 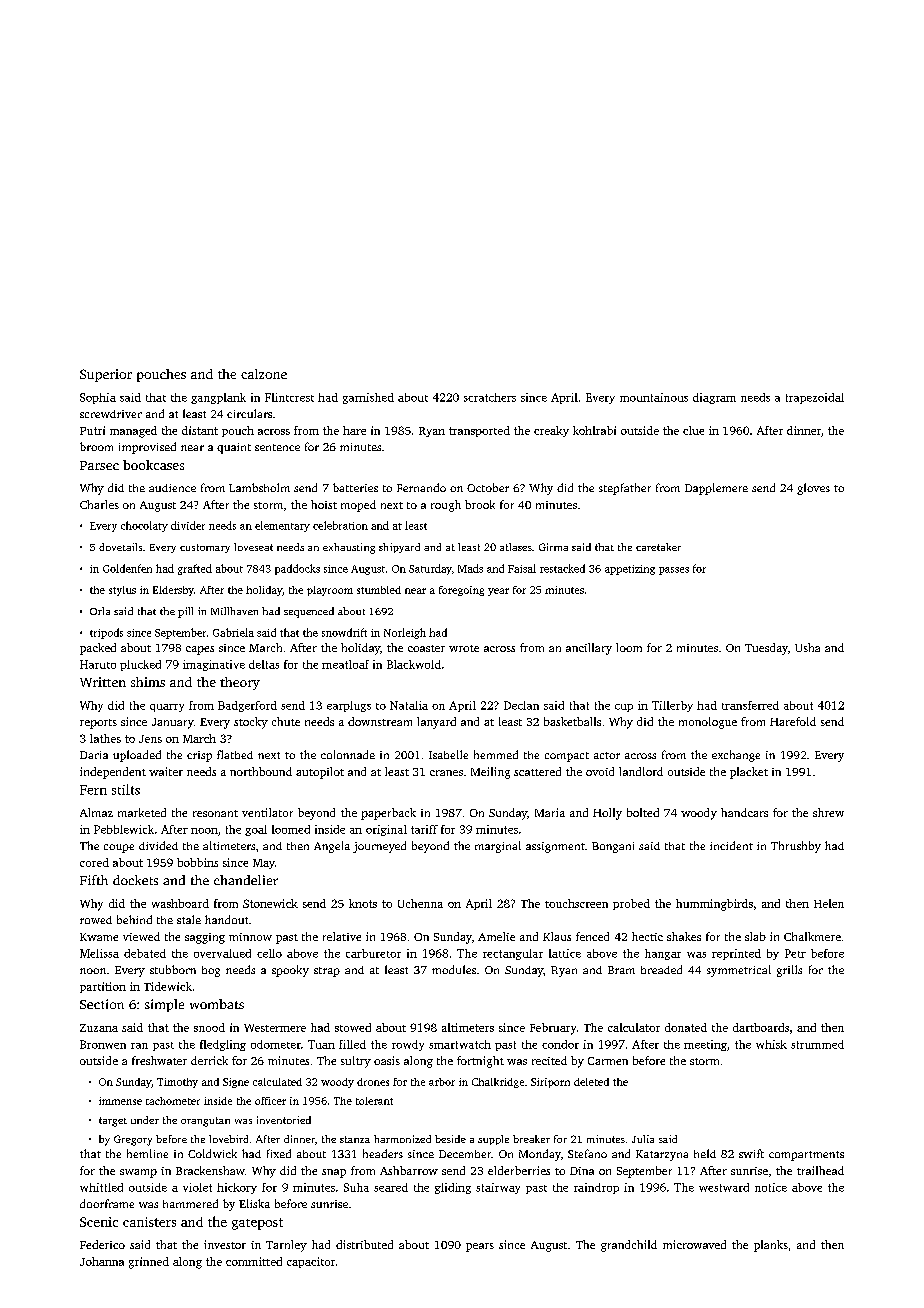 What do you see at coordinates (254, 1261) in the screenshot?
I see `committed` at bounding box center [254, 1261].
